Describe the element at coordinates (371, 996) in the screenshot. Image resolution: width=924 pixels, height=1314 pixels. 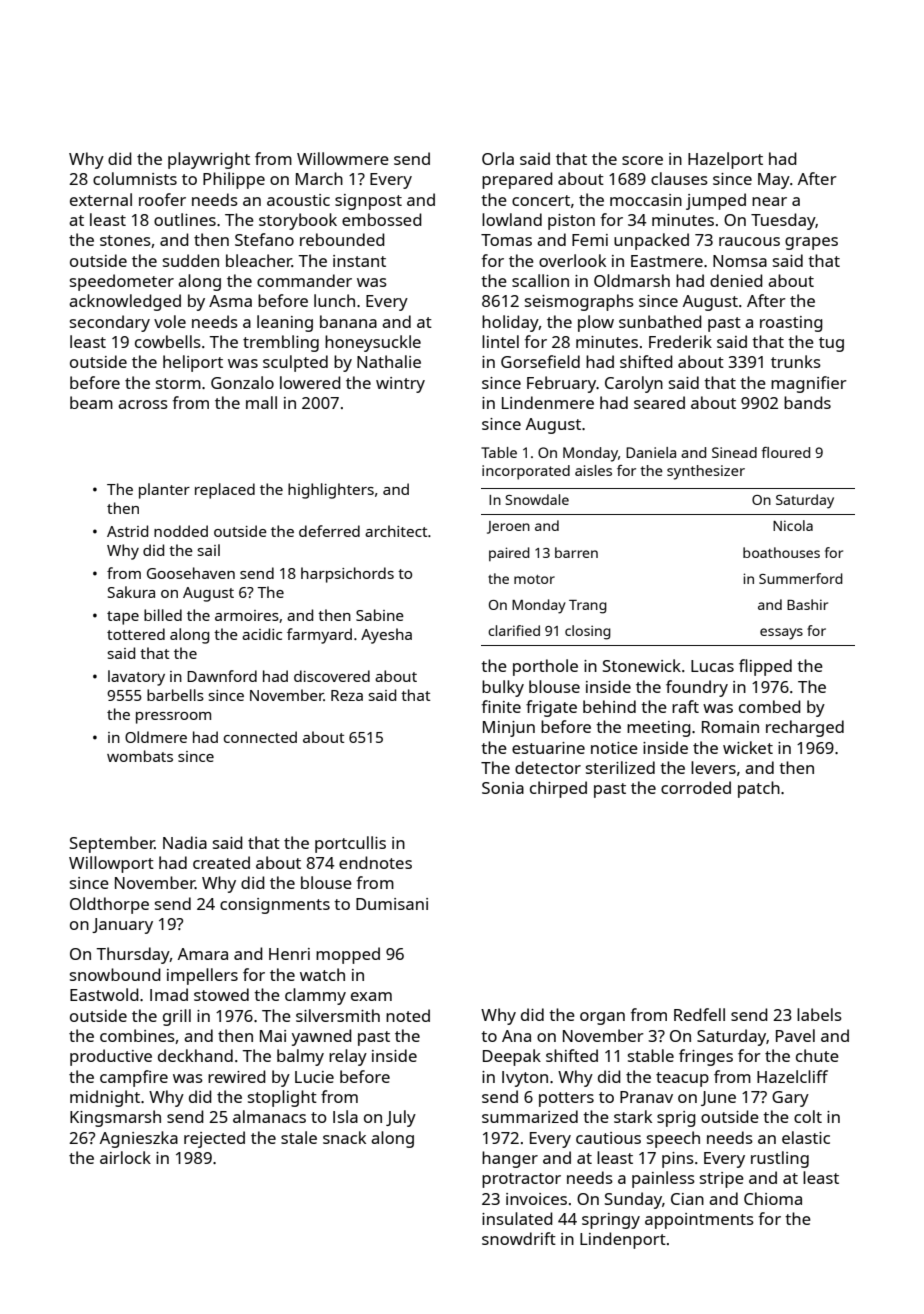
I see `exam` at that location.
